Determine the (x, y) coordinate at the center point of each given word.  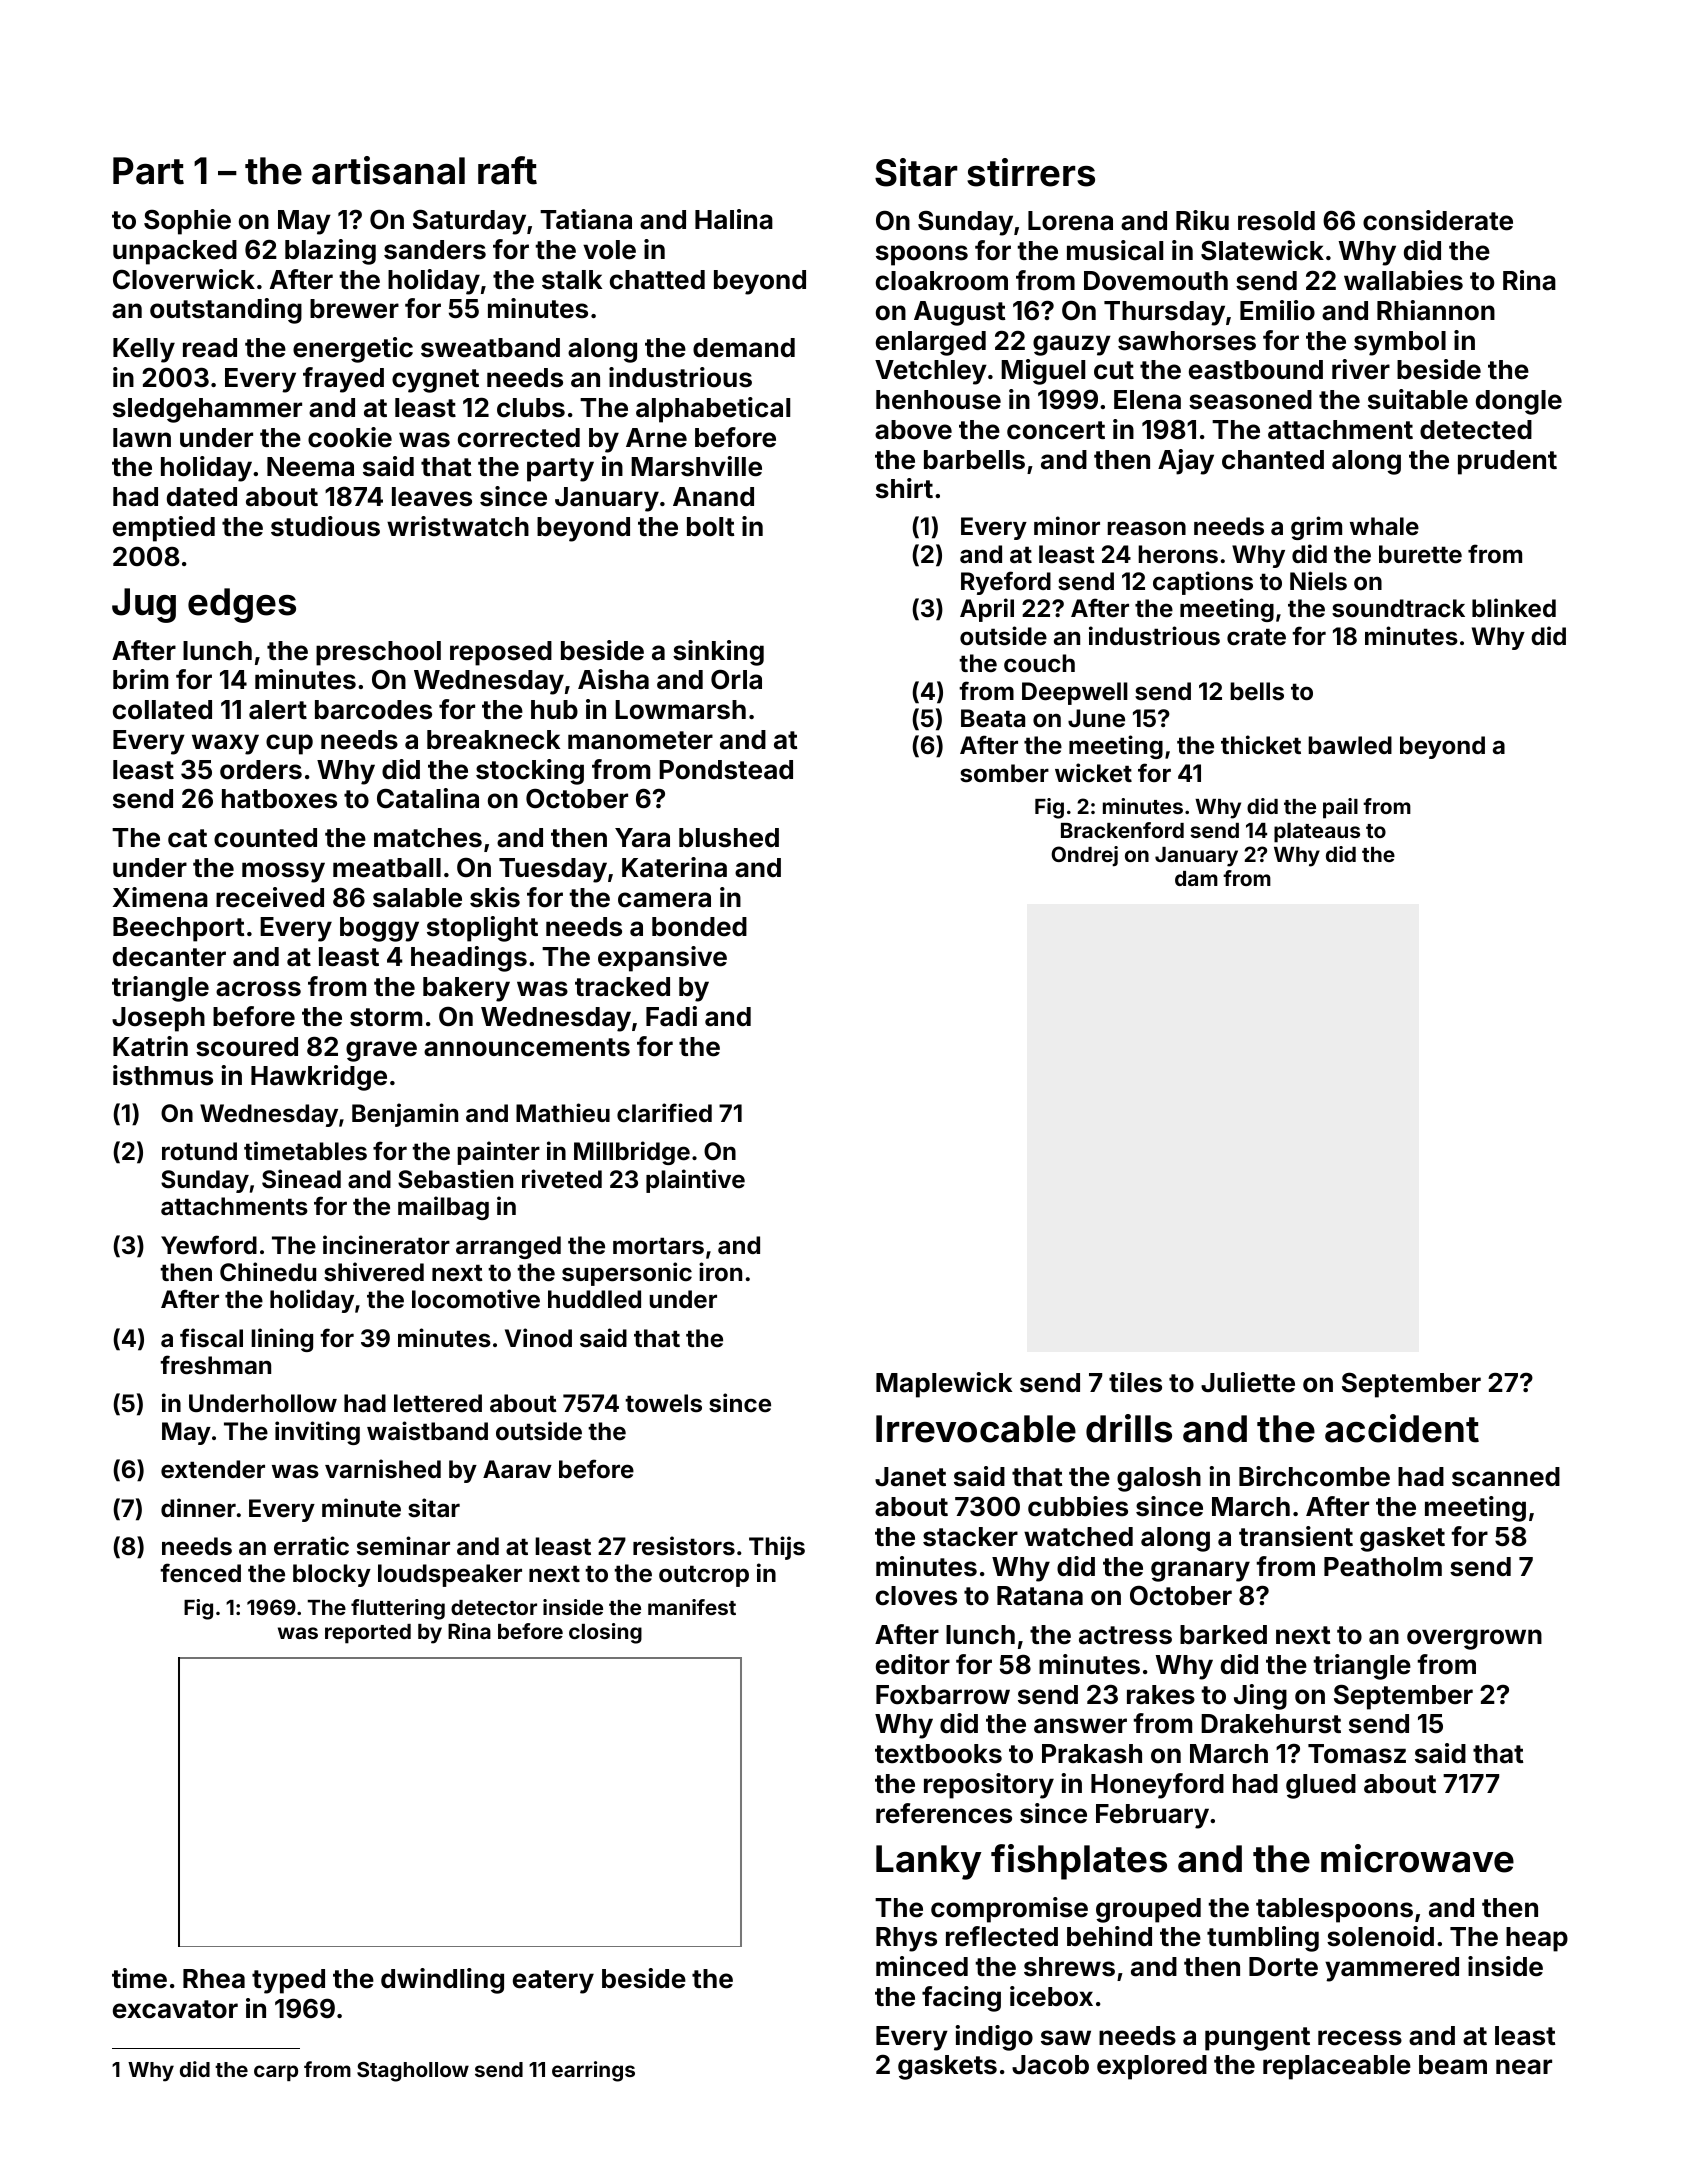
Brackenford (1122, 830)
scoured (247, 1047)
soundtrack (1398, 608)
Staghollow (413, 2072)
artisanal (388, 170)
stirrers (1031, 172)
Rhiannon (1436, 310)
